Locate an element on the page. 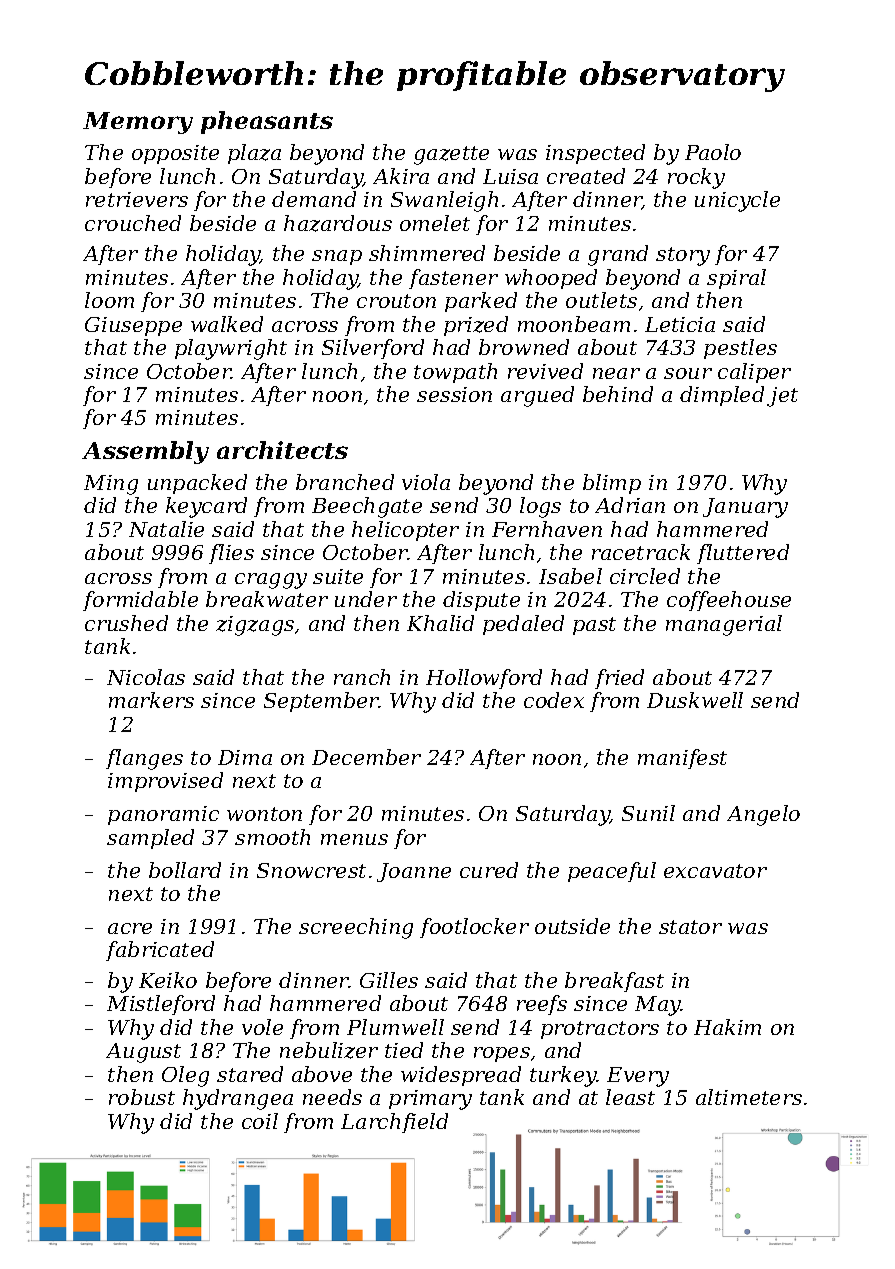 The image size is (895, 1269). breakfast is located at coordinates (614, 982).
